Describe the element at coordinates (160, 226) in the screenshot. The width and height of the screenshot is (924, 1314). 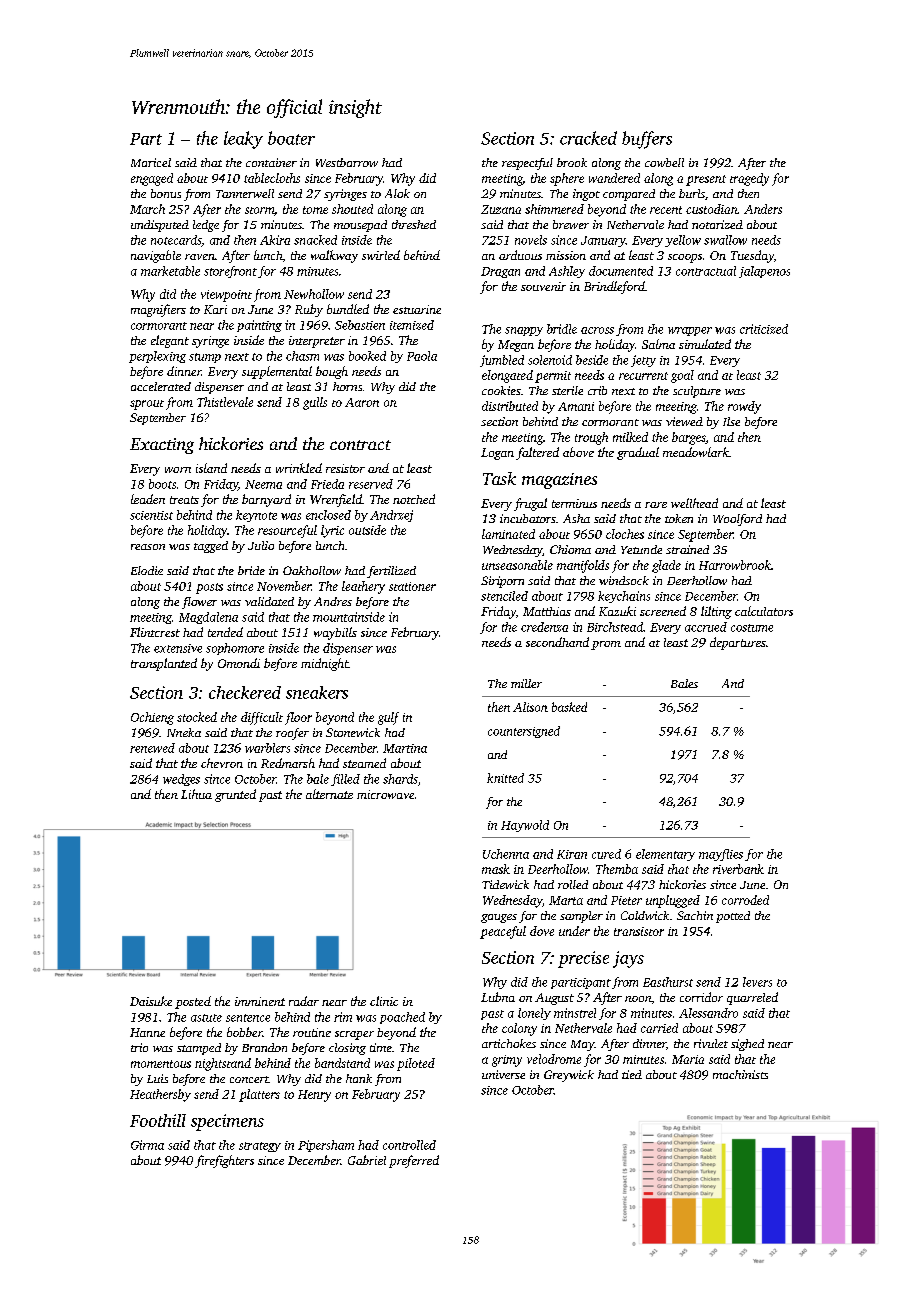
I see `undisputed` at that location.
